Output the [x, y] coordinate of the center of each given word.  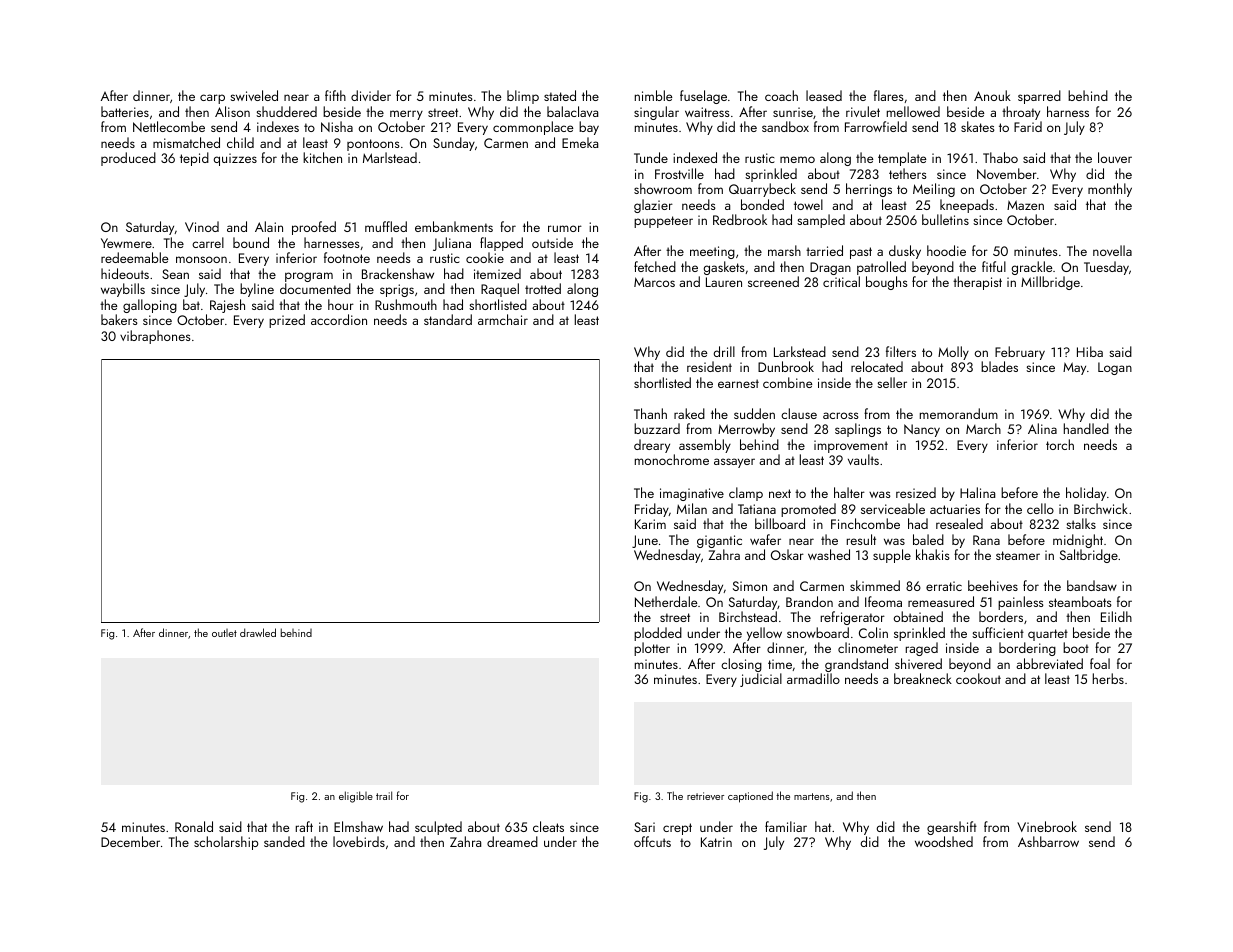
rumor [565, 228]
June [645, 541]
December [130, 841]
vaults [863, 459]
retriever [705, 796]
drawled [258, 632]
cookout [978, 678]
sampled [821, 221]
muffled [386, 226]
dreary [652, 446]
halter [849, 492]
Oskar [787, 554]
